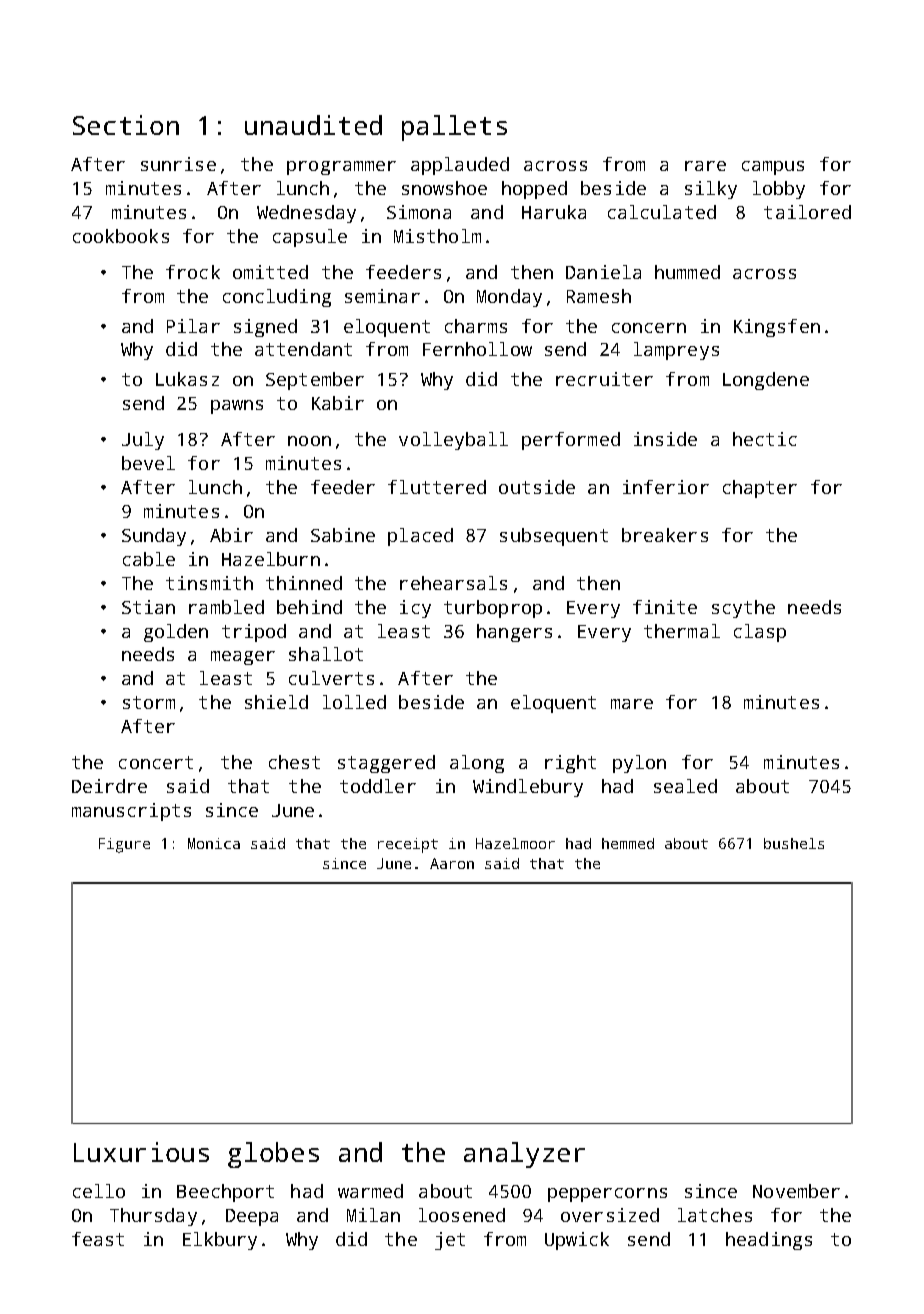  I want to click on Section, so click(126, 125).
